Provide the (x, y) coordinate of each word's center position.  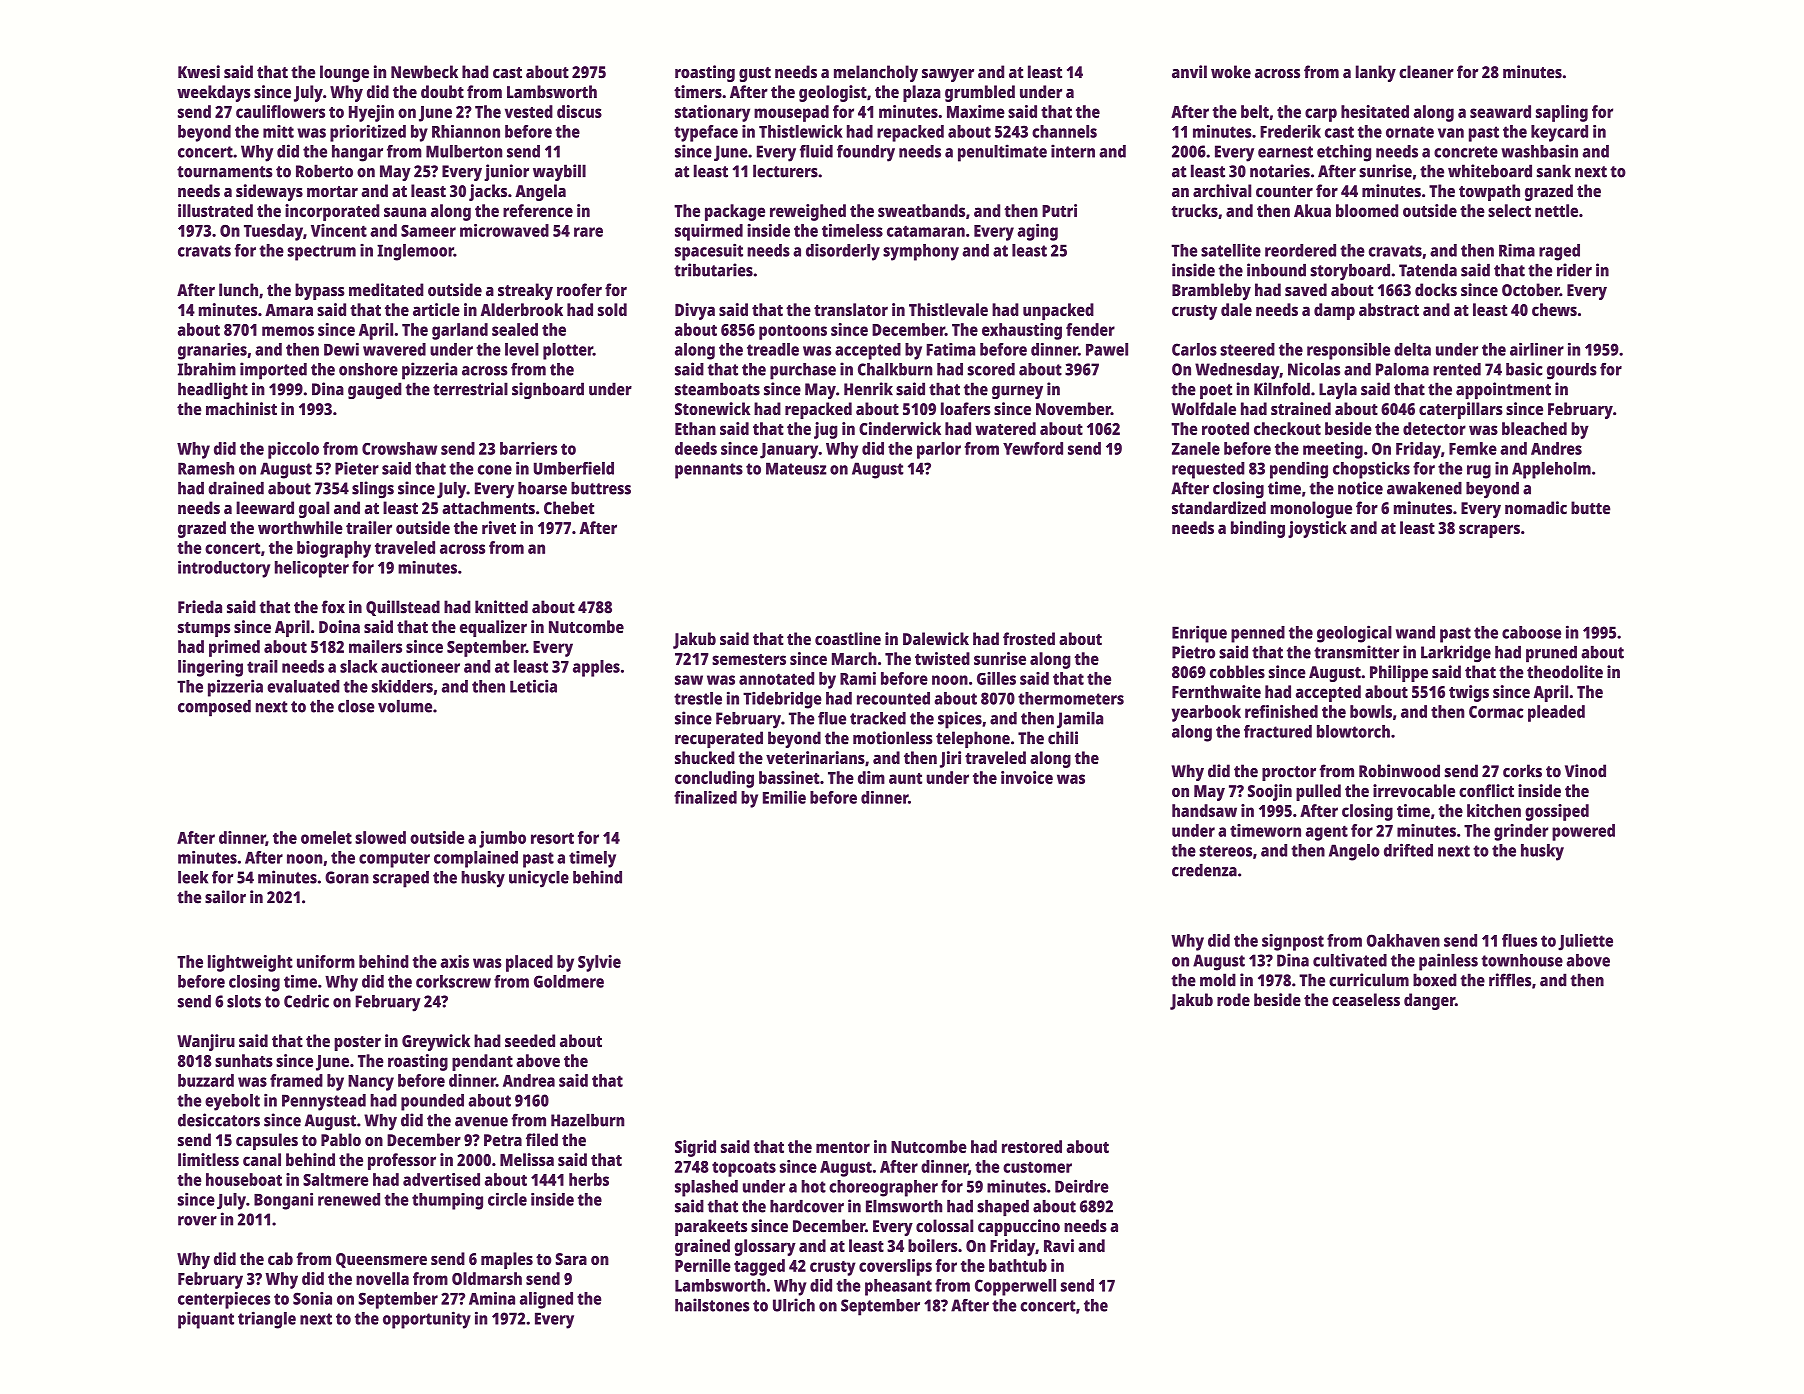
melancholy (876, 73)
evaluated (303, 686)
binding (1258, 529)
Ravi (1059, 1245)
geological (1354, 634)
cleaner (1426, 72)
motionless (893, 738)
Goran (347, 877)
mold (1218, 980)
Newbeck (424, 72)
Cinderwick (900, 428)
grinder (1521, 832)
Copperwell (1015, 1287)
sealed (515, 329)
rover (197, 1221)
